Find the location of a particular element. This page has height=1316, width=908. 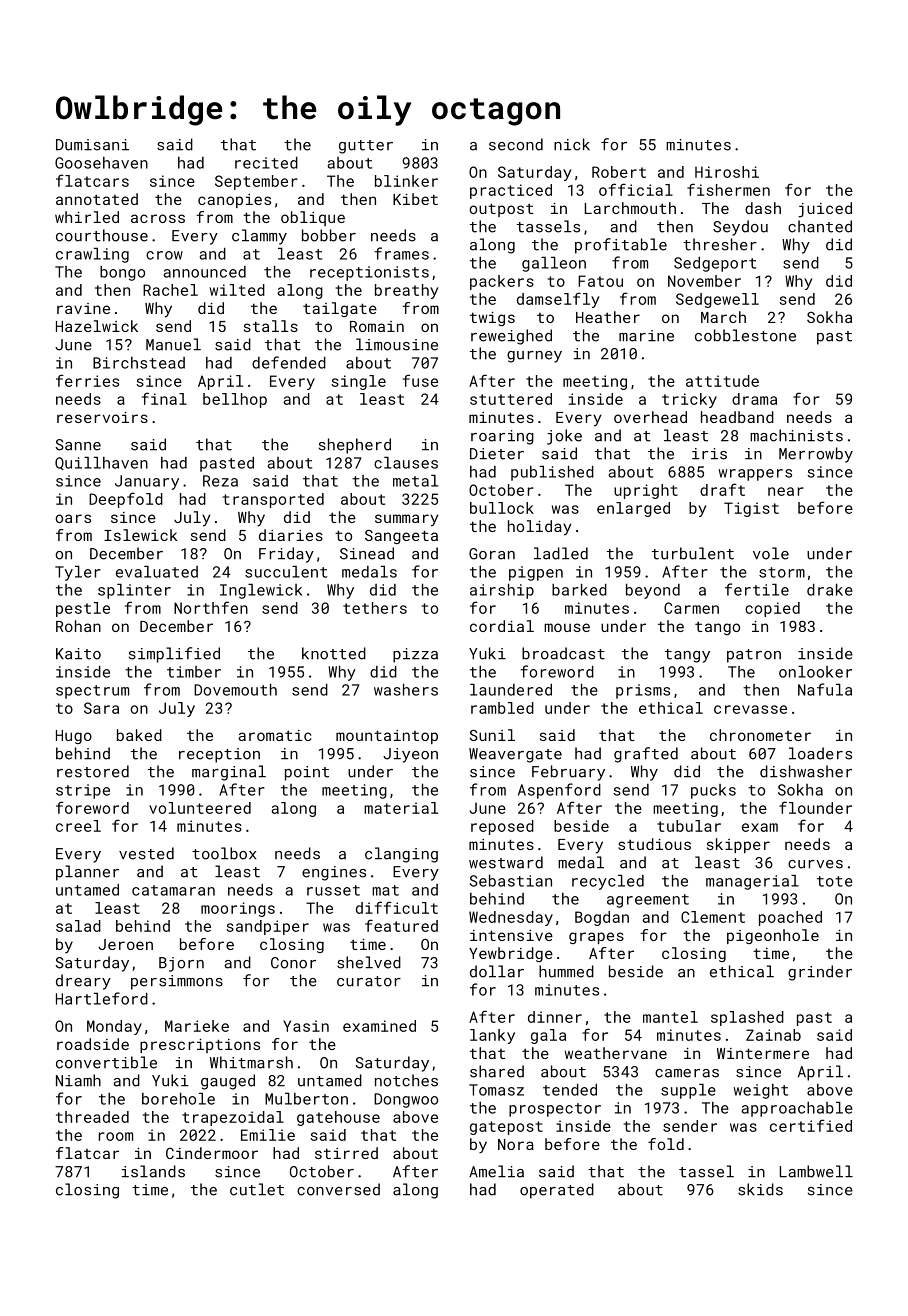

joke is located at coordinates (564, 437).
